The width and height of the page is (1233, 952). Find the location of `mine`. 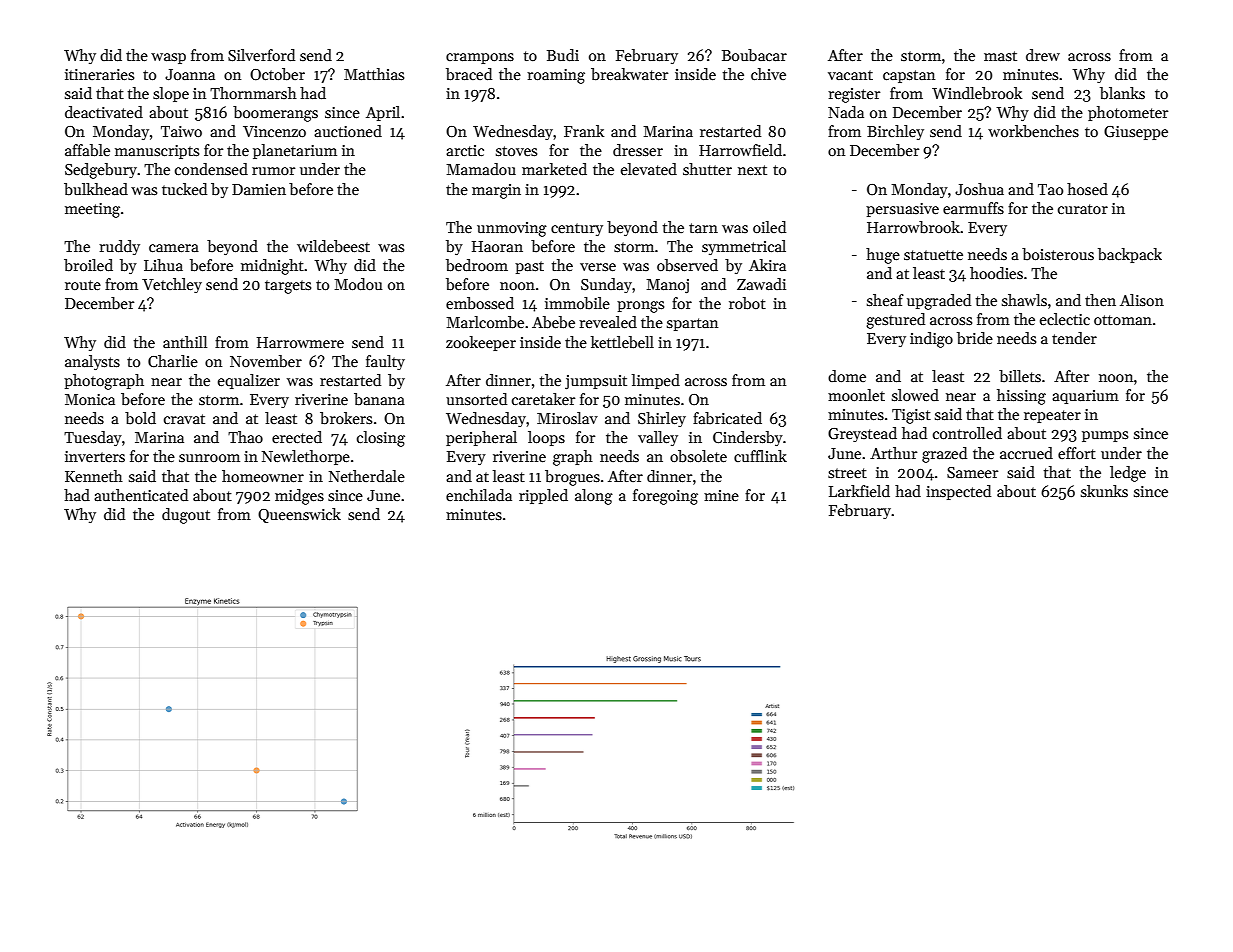

mine is located at coordinates (721, 495).
